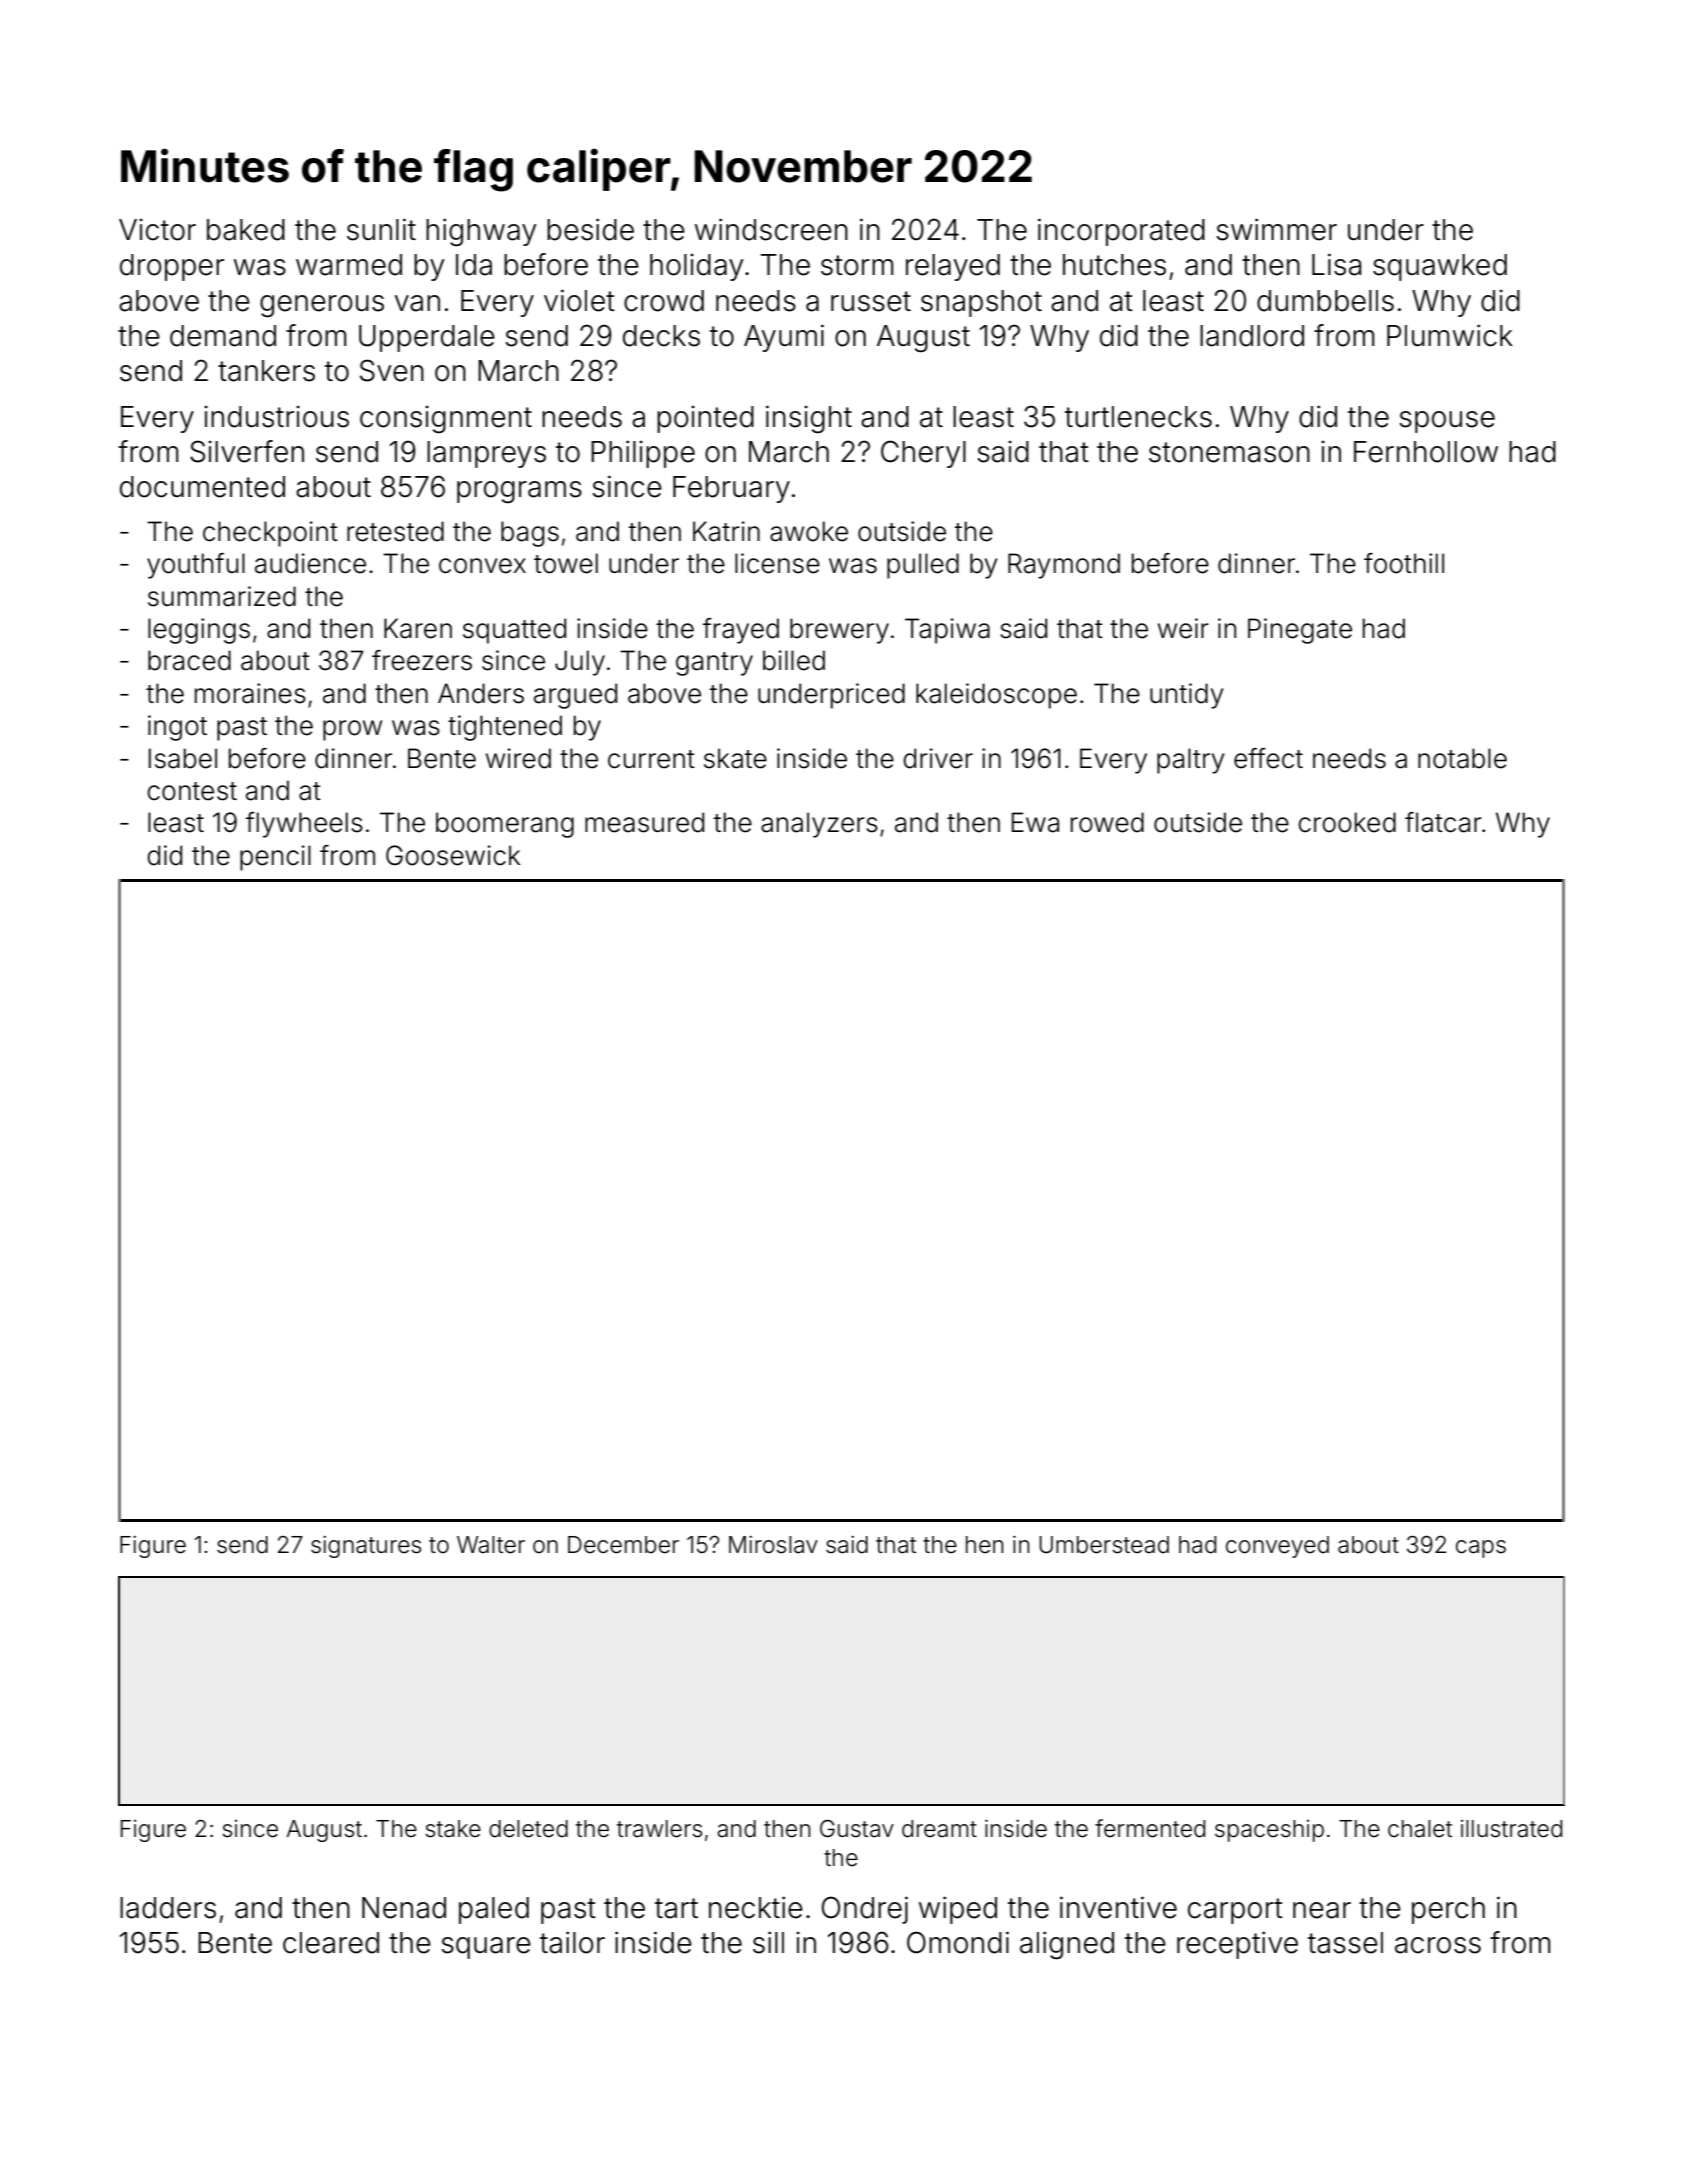 The height and width of the screenshot is (2178, 1683). I want to click on windscreen, so click(771, 229).
